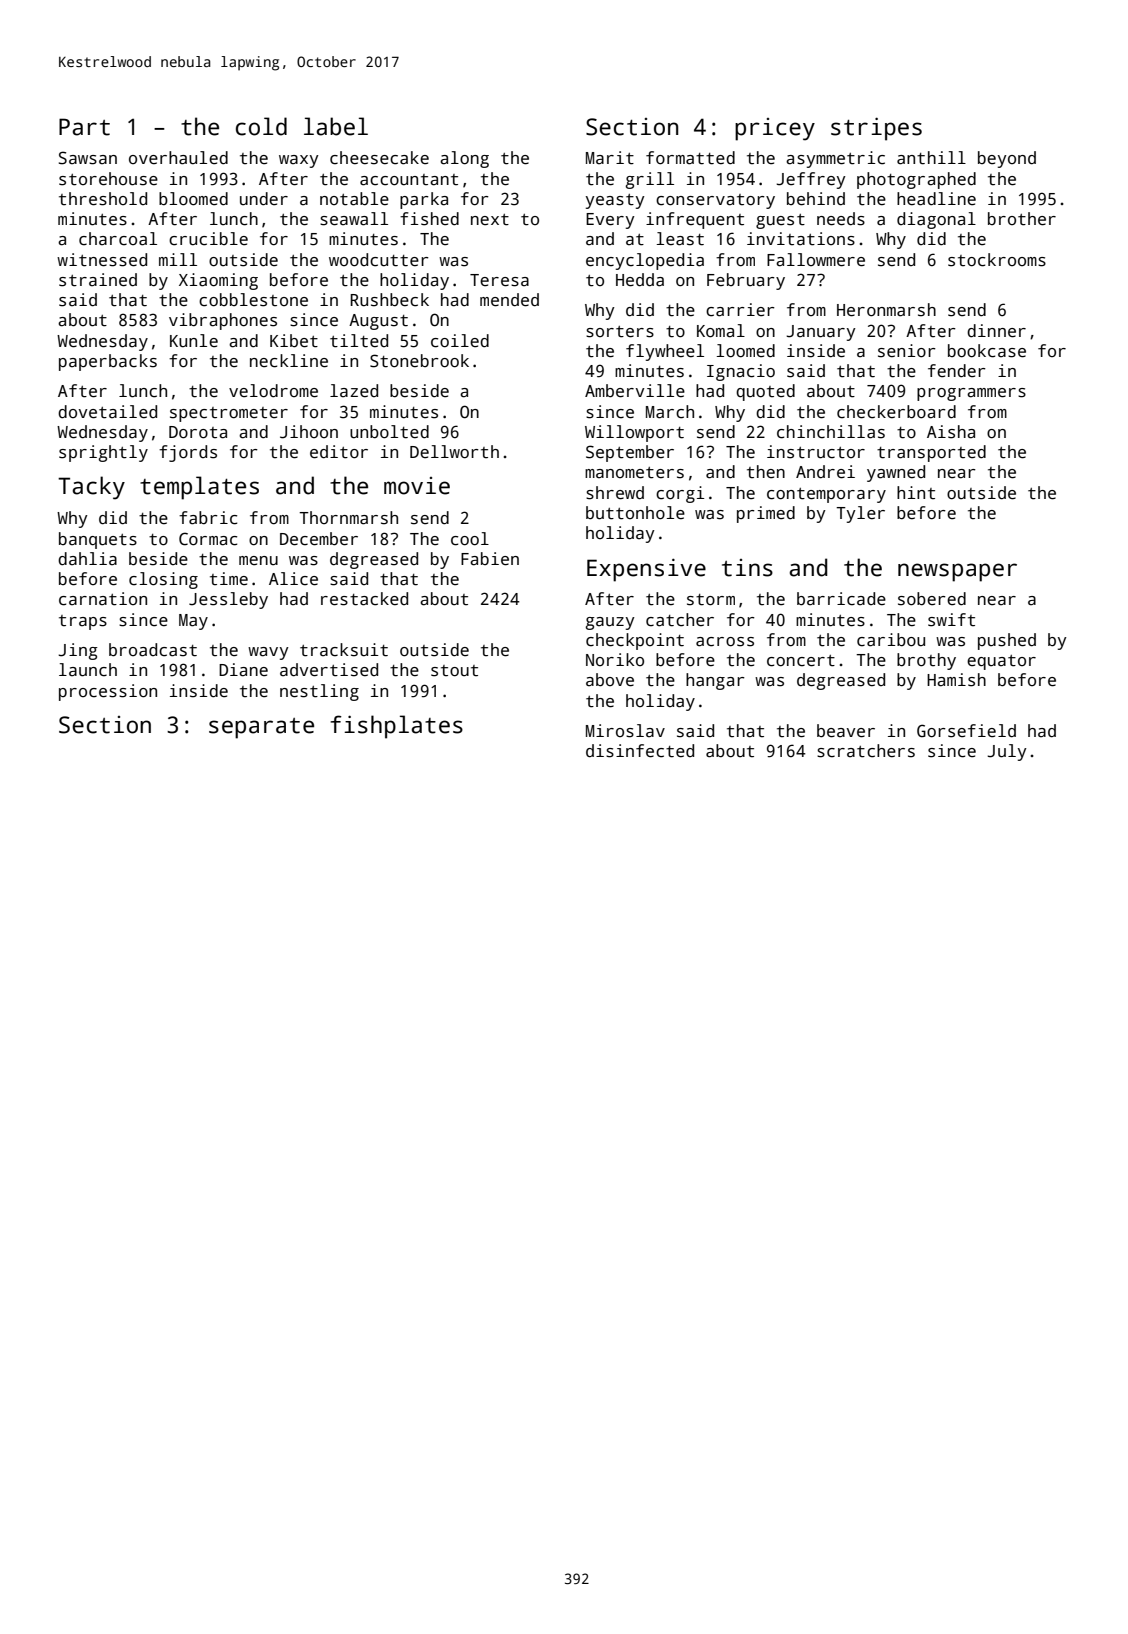 This image has height=1634, width=1128. I want to click on cool, so click(470, 539).
